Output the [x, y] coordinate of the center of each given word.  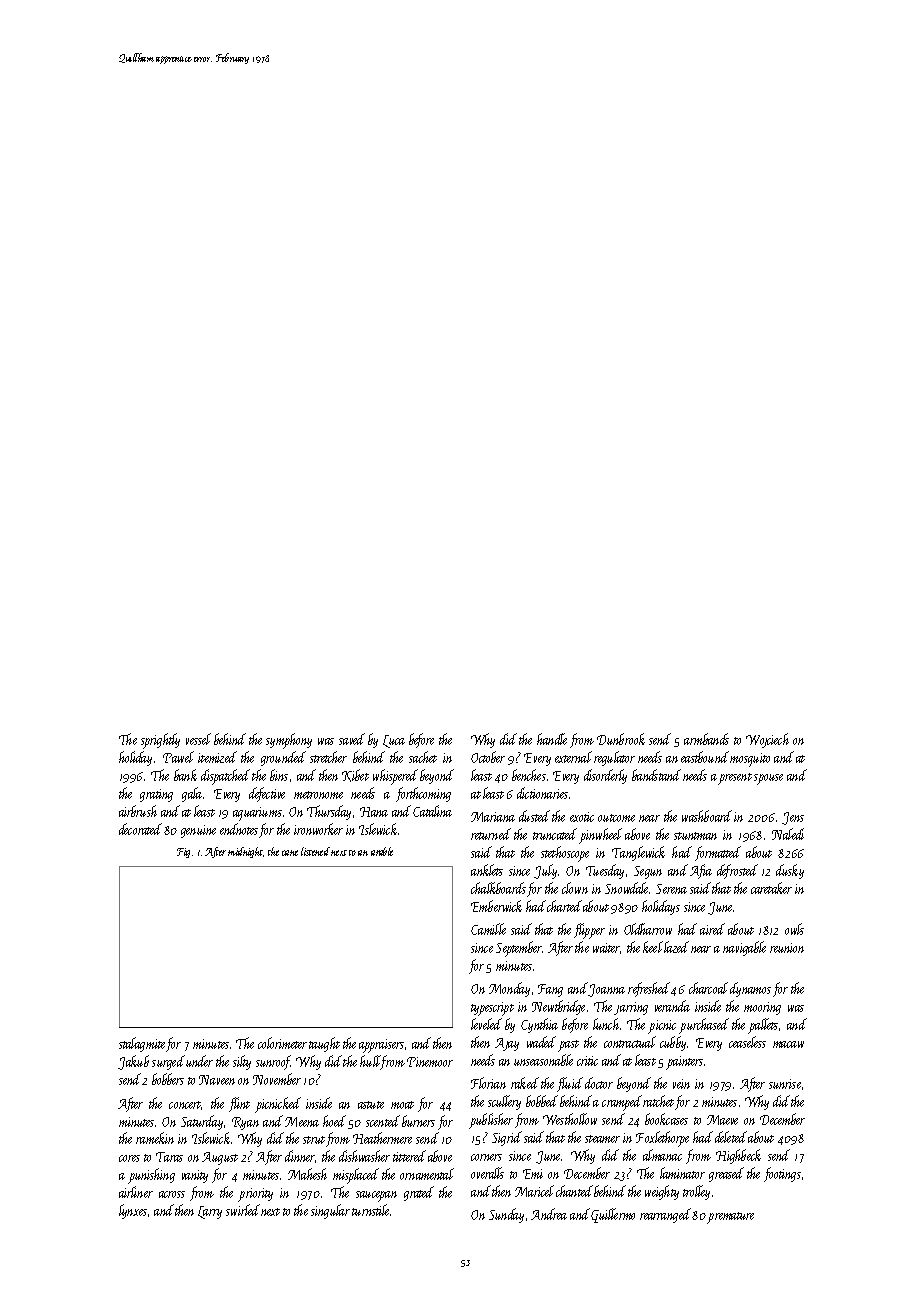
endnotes [239, 829]
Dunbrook [621, 739]
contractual [630, 1042]
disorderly [605, 776]
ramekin [155, 1138]
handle [552, 739]
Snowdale [627, 888]
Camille [488, 929]
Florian [488, 1083]
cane [290, 853]
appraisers [381, 1046]
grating [156, 795]
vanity [195, 1176]
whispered [395, 777]
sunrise [785, 1084]
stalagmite [142, 1044]
